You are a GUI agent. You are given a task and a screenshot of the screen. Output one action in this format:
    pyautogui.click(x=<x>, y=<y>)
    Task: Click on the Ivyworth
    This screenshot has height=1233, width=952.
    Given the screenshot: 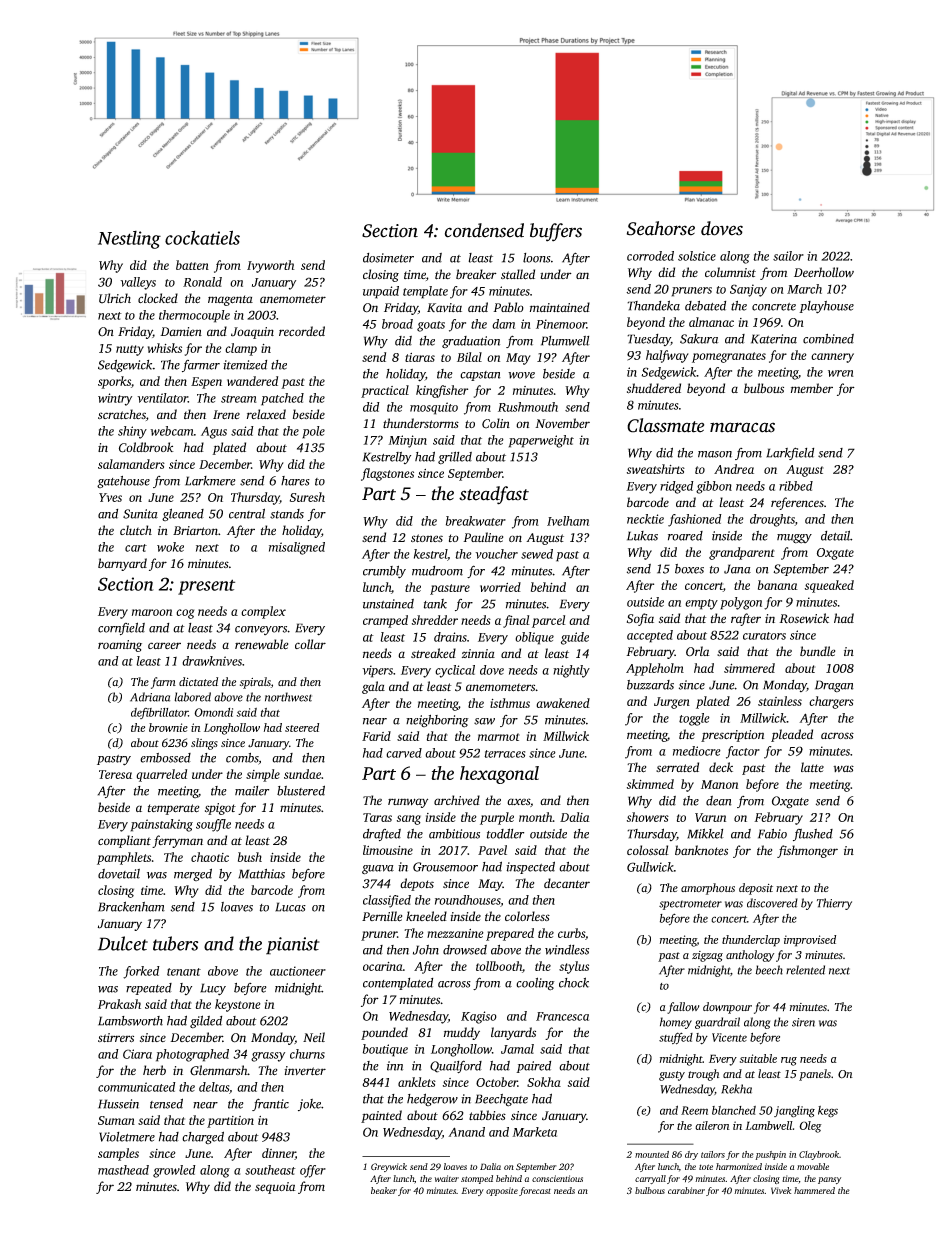 What is the action you would take?
    pyautogui.click(x=271, y=266)
